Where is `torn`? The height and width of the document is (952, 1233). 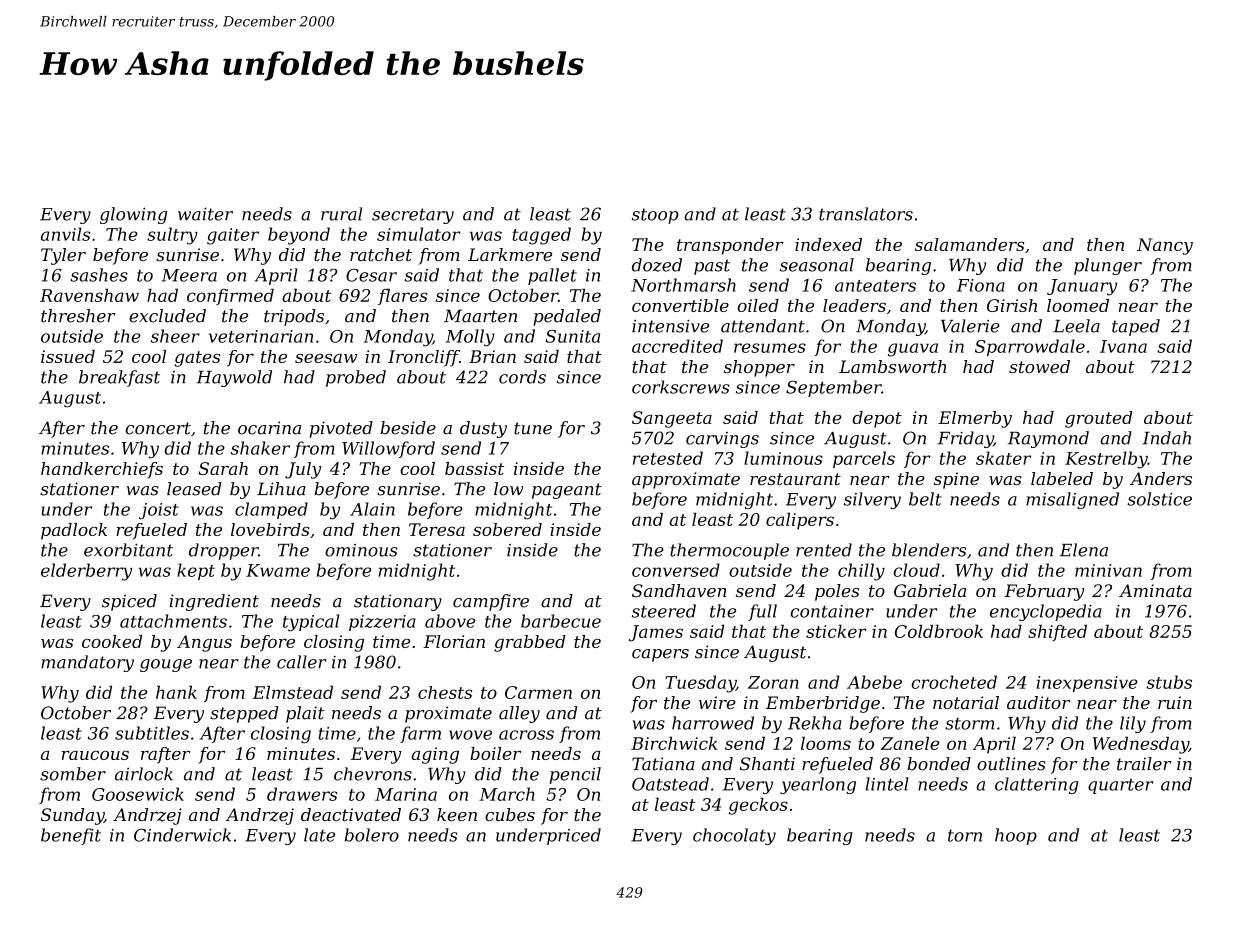 torn is located at coordinates (965, 835).
